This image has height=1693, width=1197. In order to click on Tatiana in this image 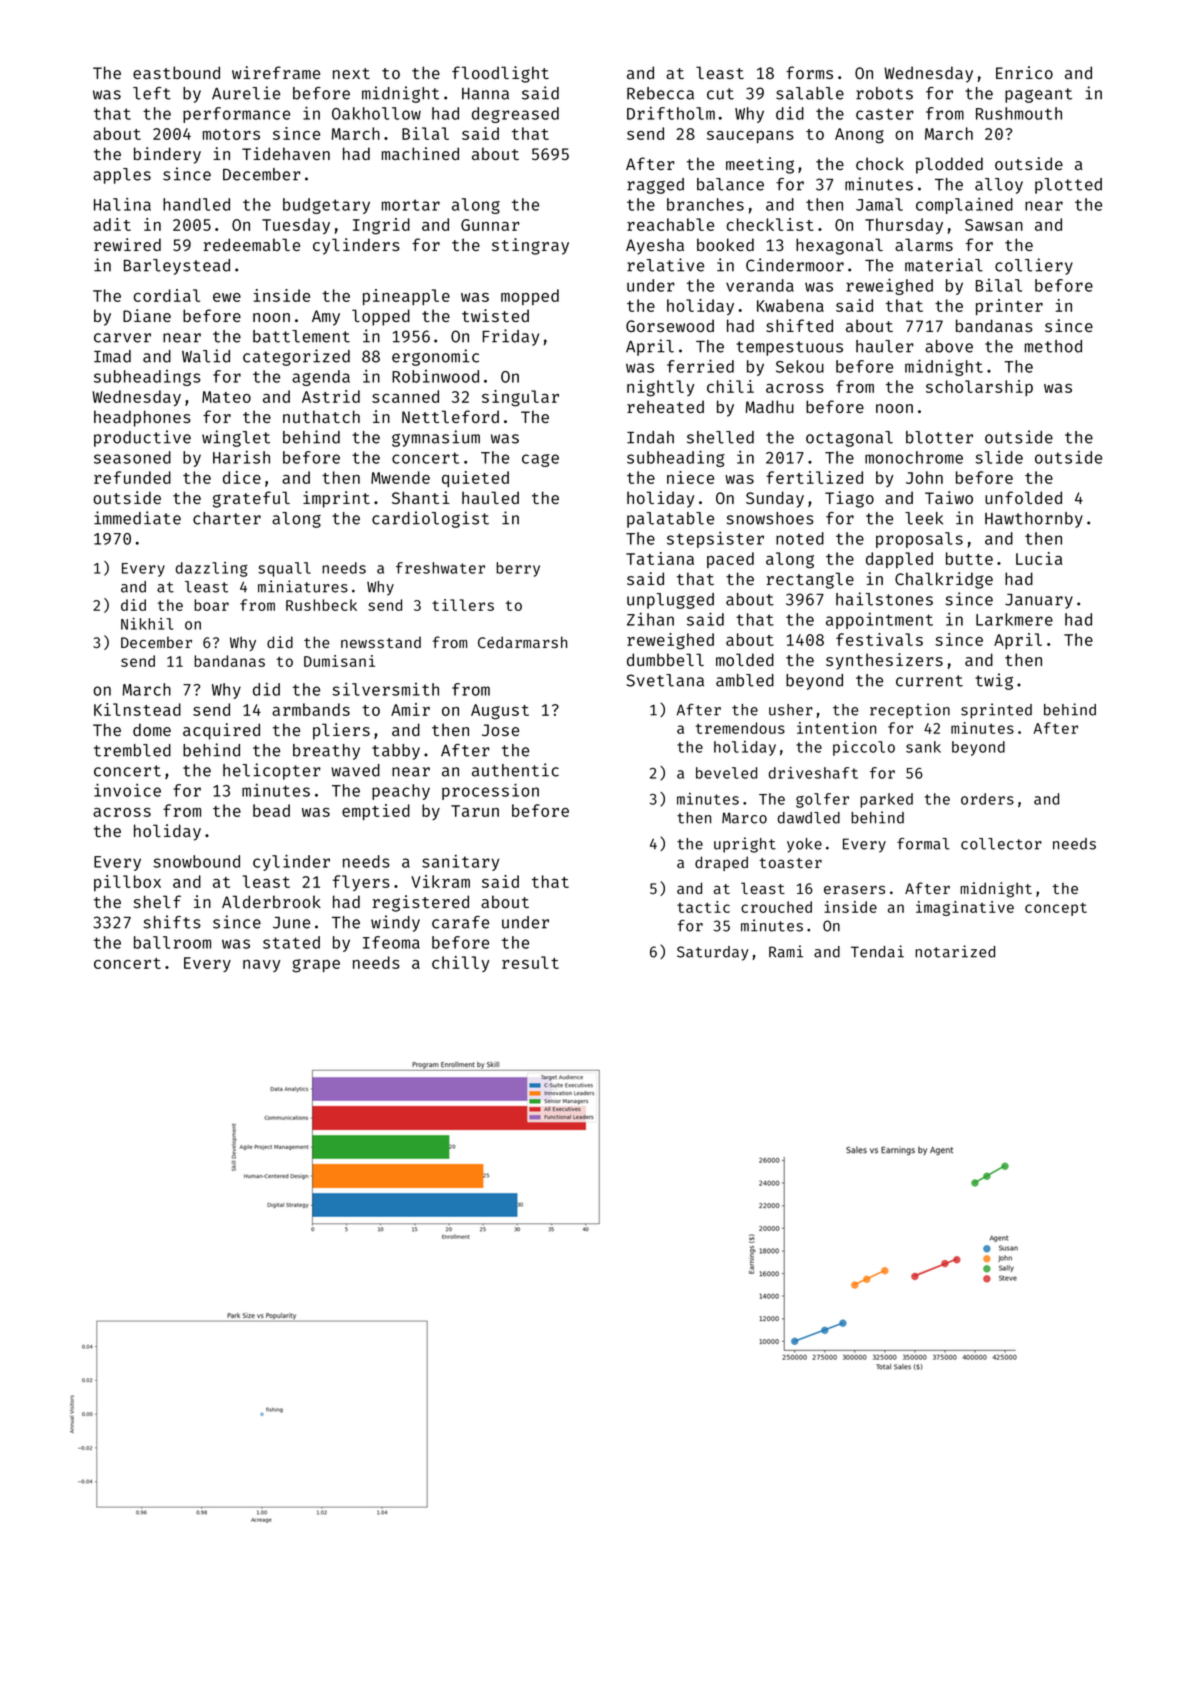, I will do `click(660, 558)`.
